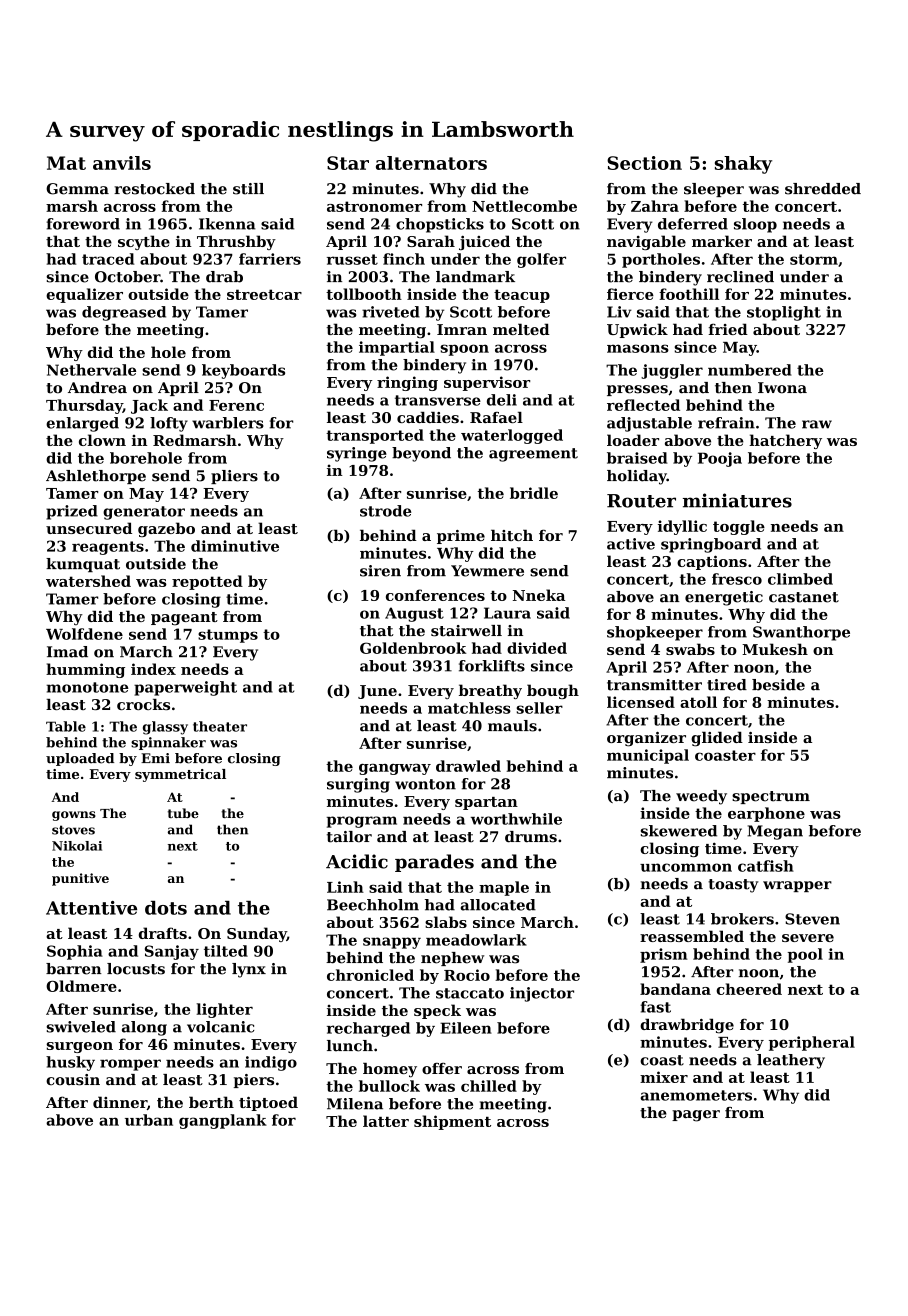  I want to click on shredded, so click(823, 189).
